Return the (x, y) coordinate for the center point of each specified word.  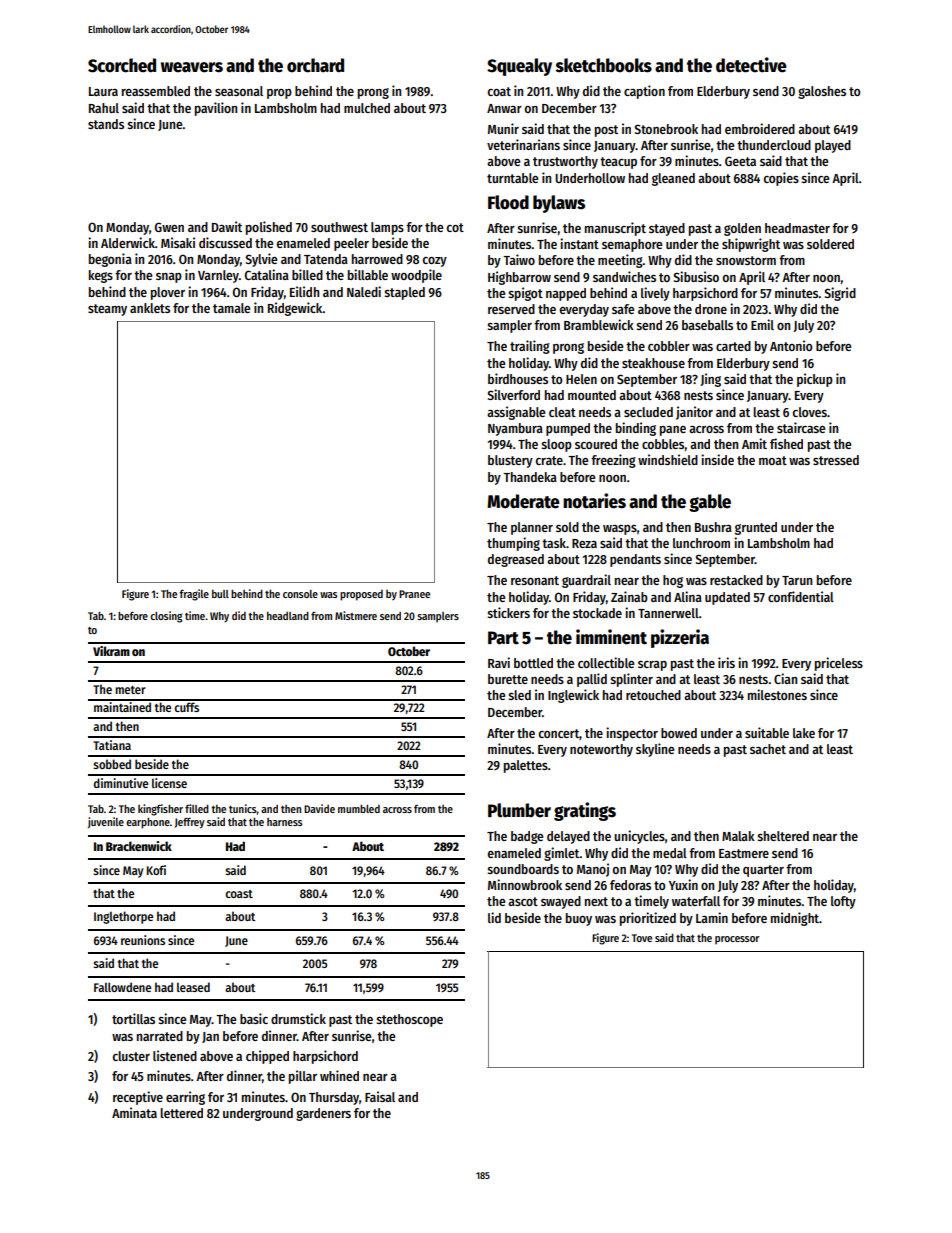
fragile (194, 595)
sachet (768, 749)
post (606, 131)
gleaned (673, 179)
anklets (150, 308)
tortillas (133, 1018)
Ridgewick (295, 309)
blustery (510, 461)
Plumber (519, 810)
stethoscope (409, 1020)
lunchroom (701, 543)
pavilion (216, 109)
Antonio (791, 345)
